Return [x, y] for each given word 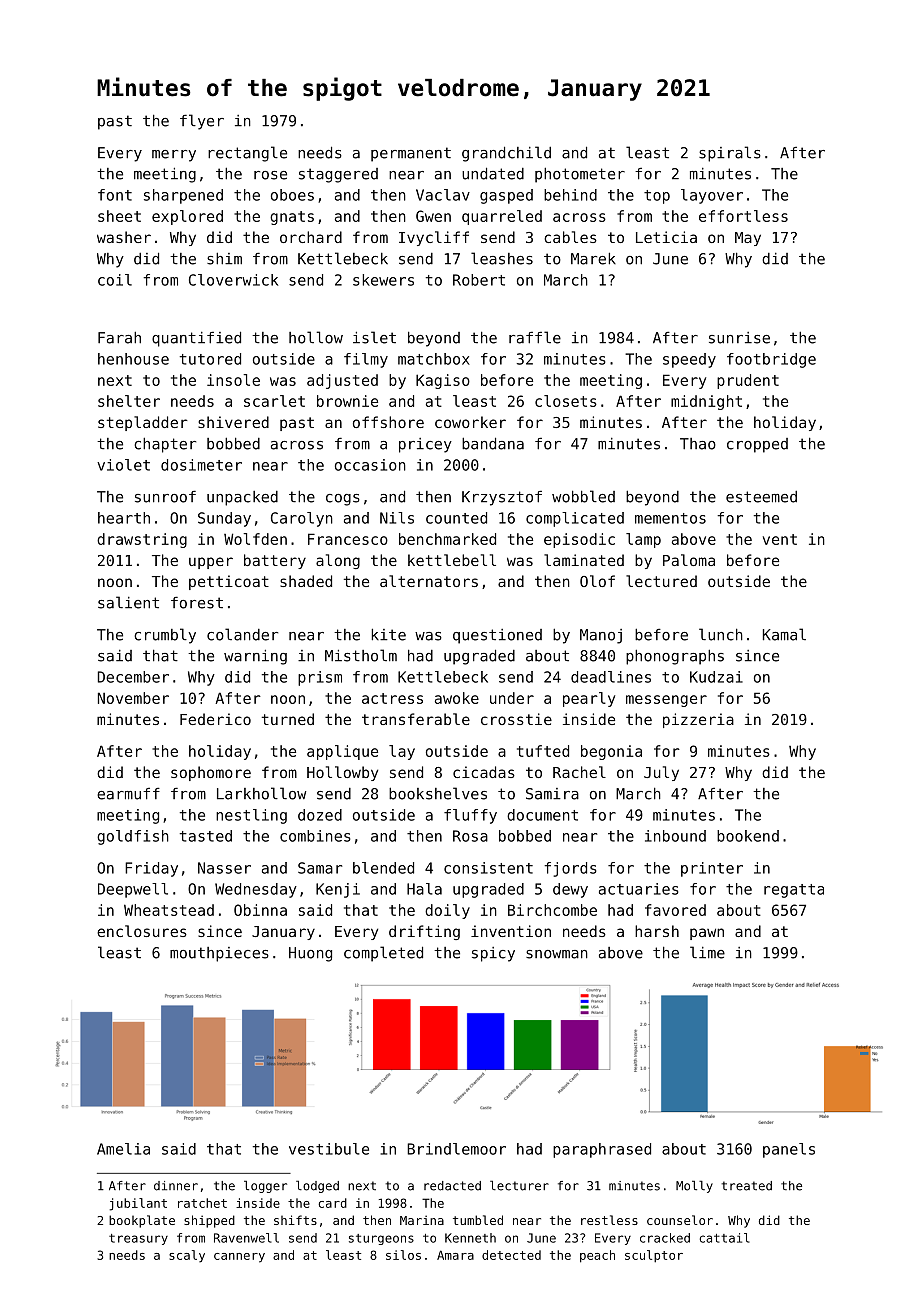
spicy [493, 954]
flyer [202, 122]
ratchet [202, 1203]
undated [493, 173]
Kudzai [716, 677]
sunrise [739, 338]
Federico [215, 719]
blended [383, 868]
